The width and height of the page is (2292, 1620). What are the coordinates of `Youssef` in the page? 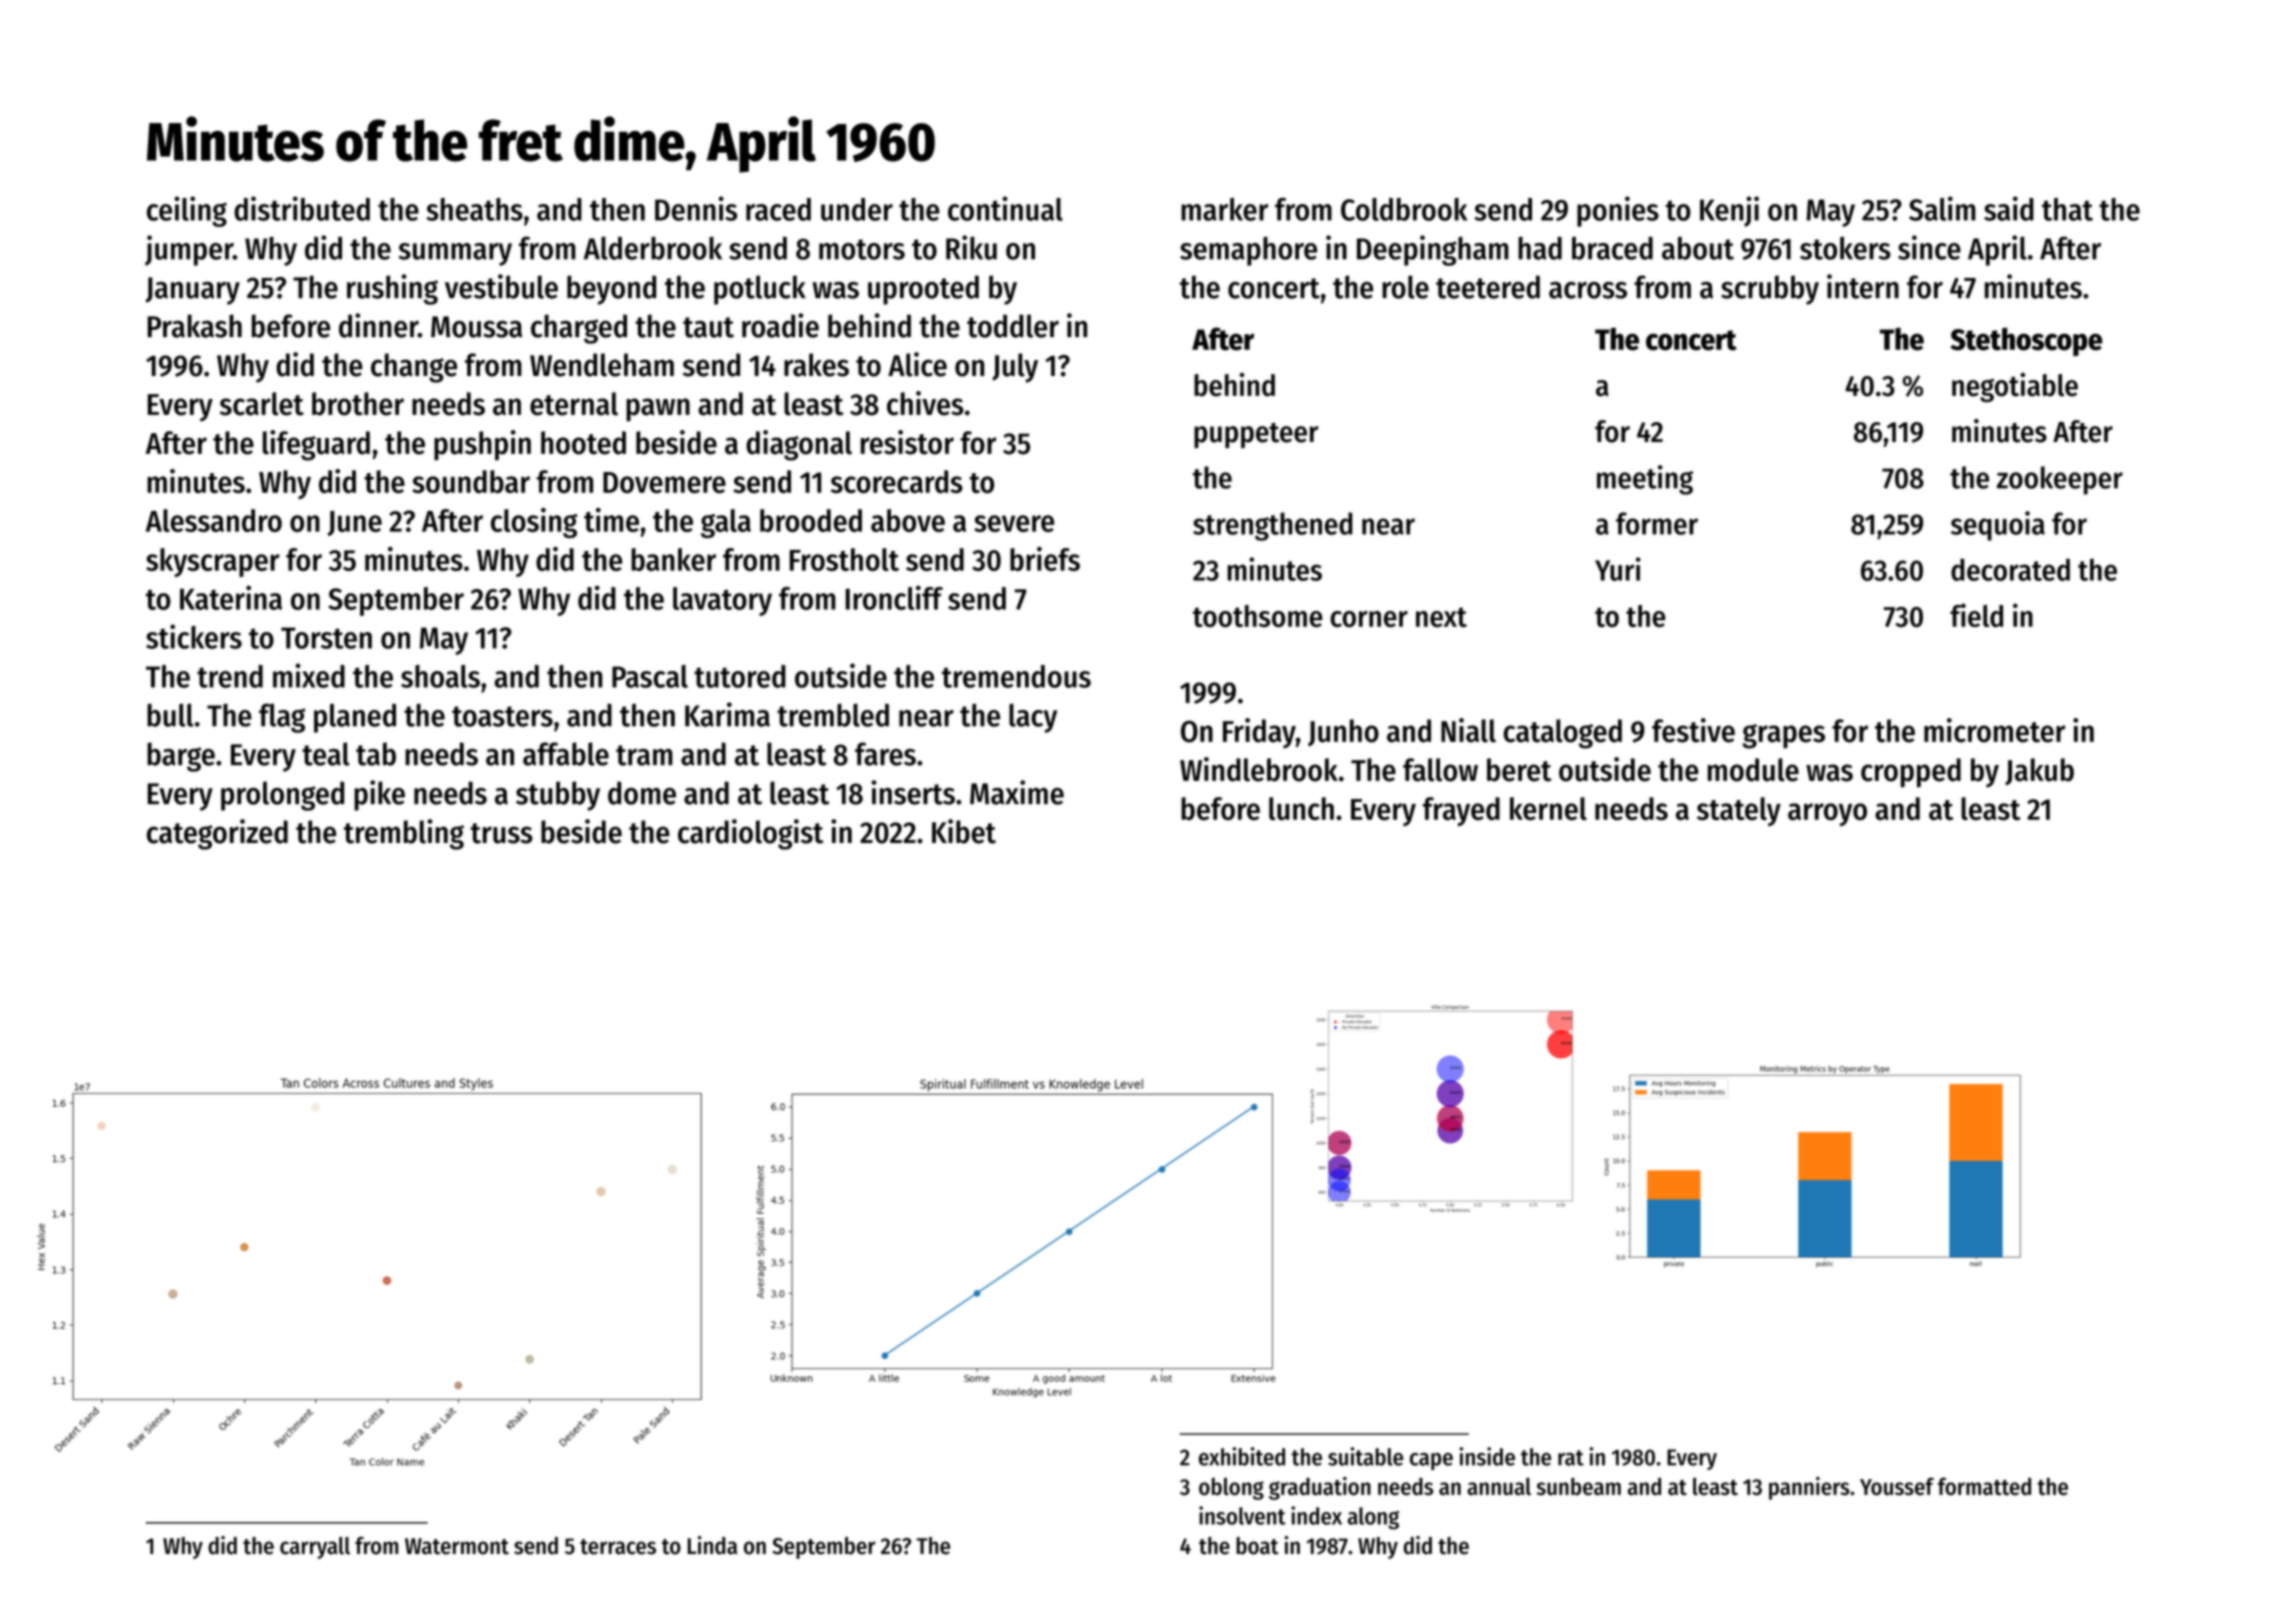 It's located at (1897, 1486).
